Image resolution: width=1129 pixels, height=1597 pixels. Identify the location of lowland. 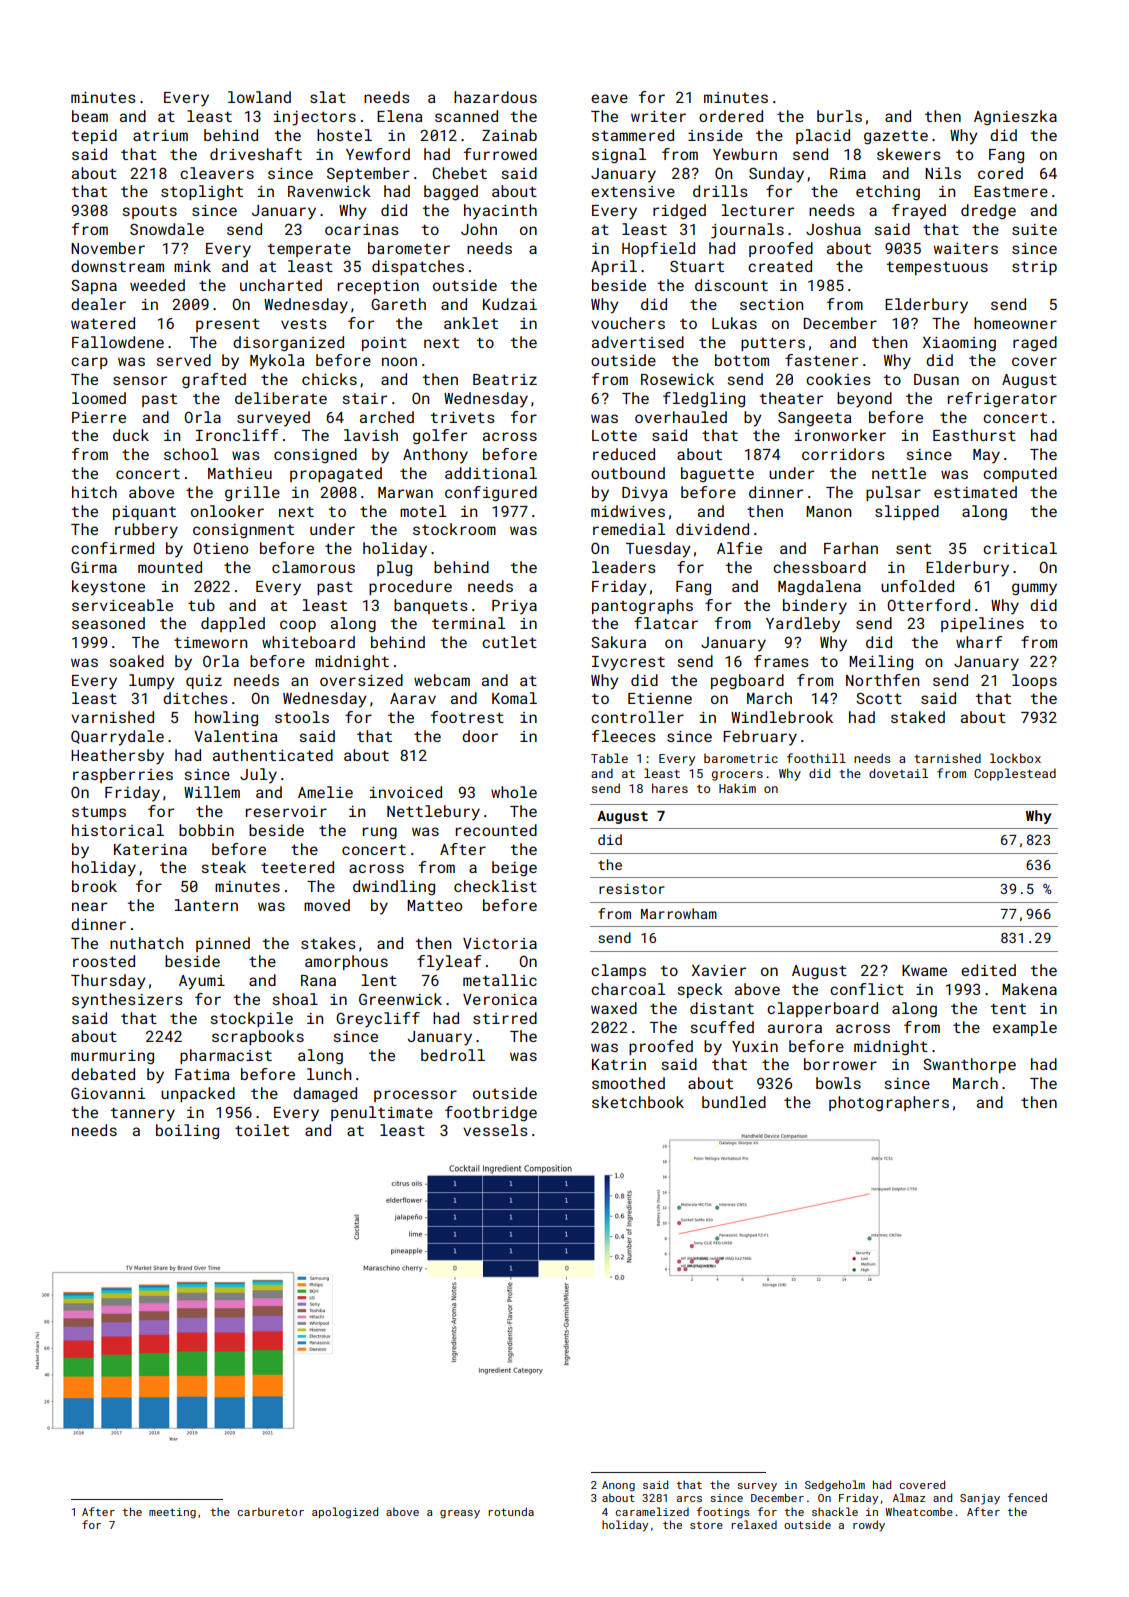
(259, 97).
